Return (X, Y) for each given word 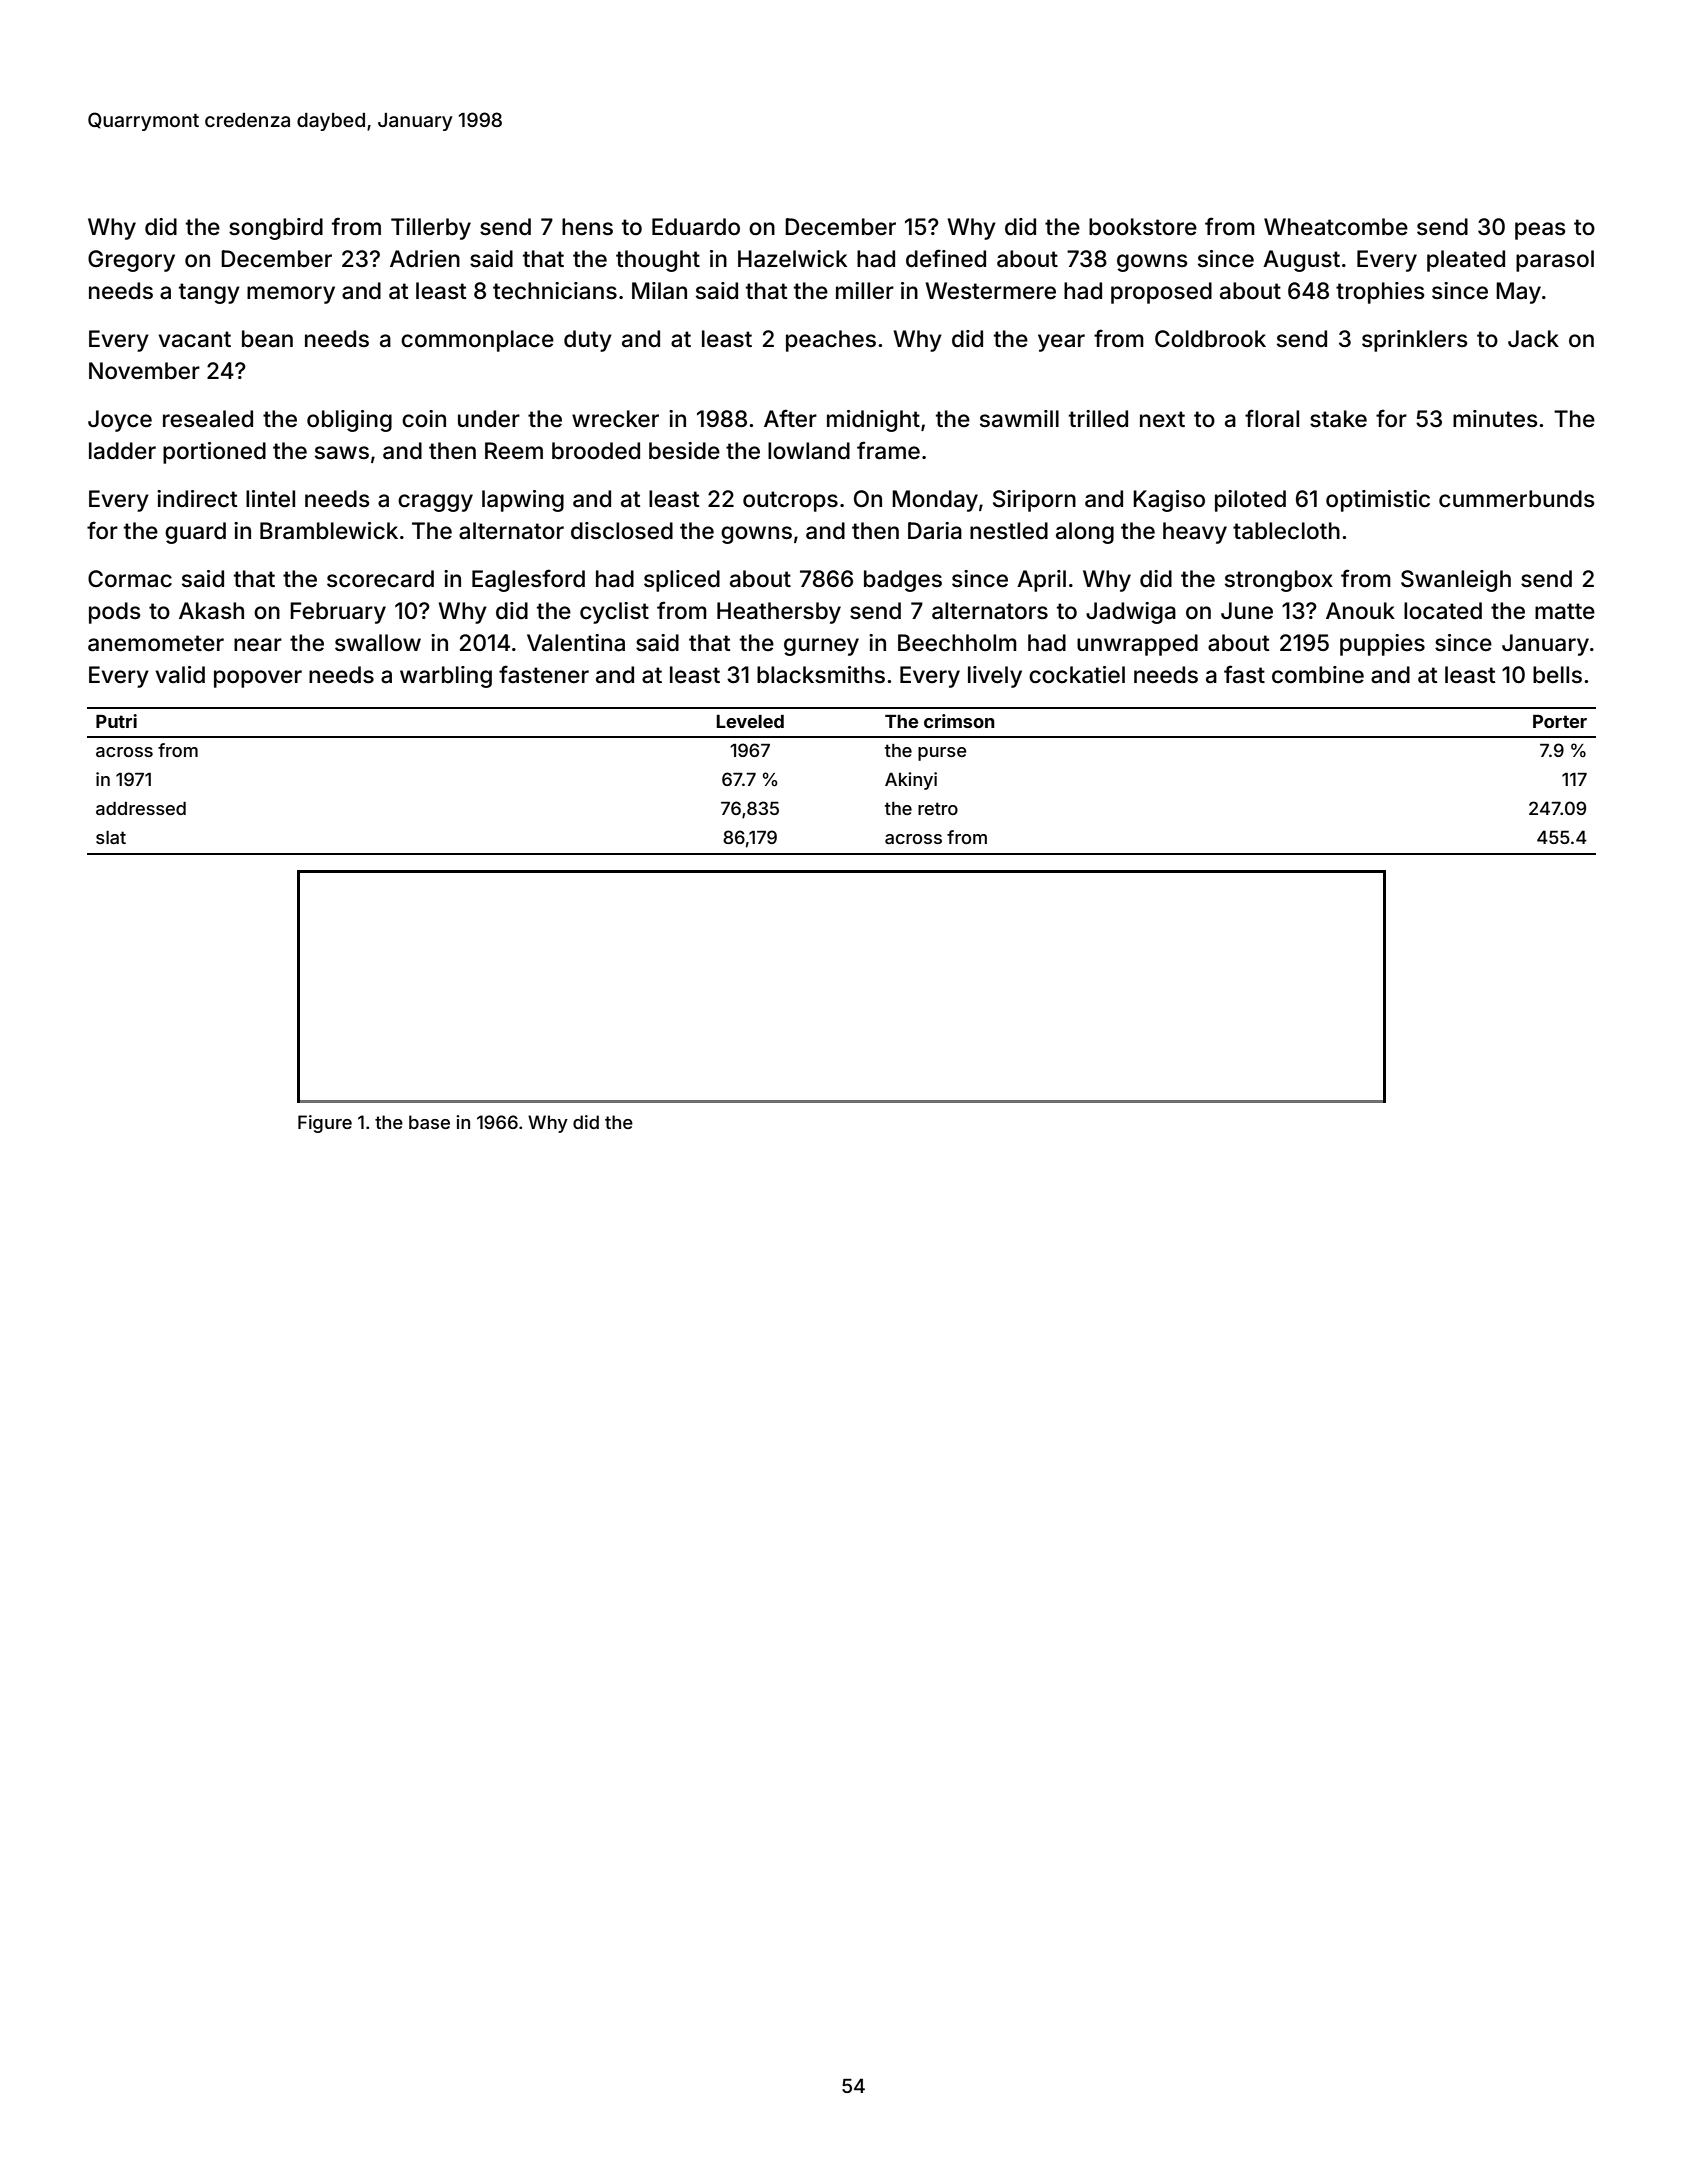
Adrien (425, 259)
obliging (349, 421)
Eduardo (696, 227)
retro (938, 808)
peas (1540, 231)
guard (195, 533)
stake (1338, 419)
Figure (325, 1124)
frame (888, 450)
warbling (446, 677)
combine (1318, 675)
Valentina (576, 643)
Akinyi (911, 781)
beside (684, 451)
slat (111, 837)
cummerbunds (1517, 499)
